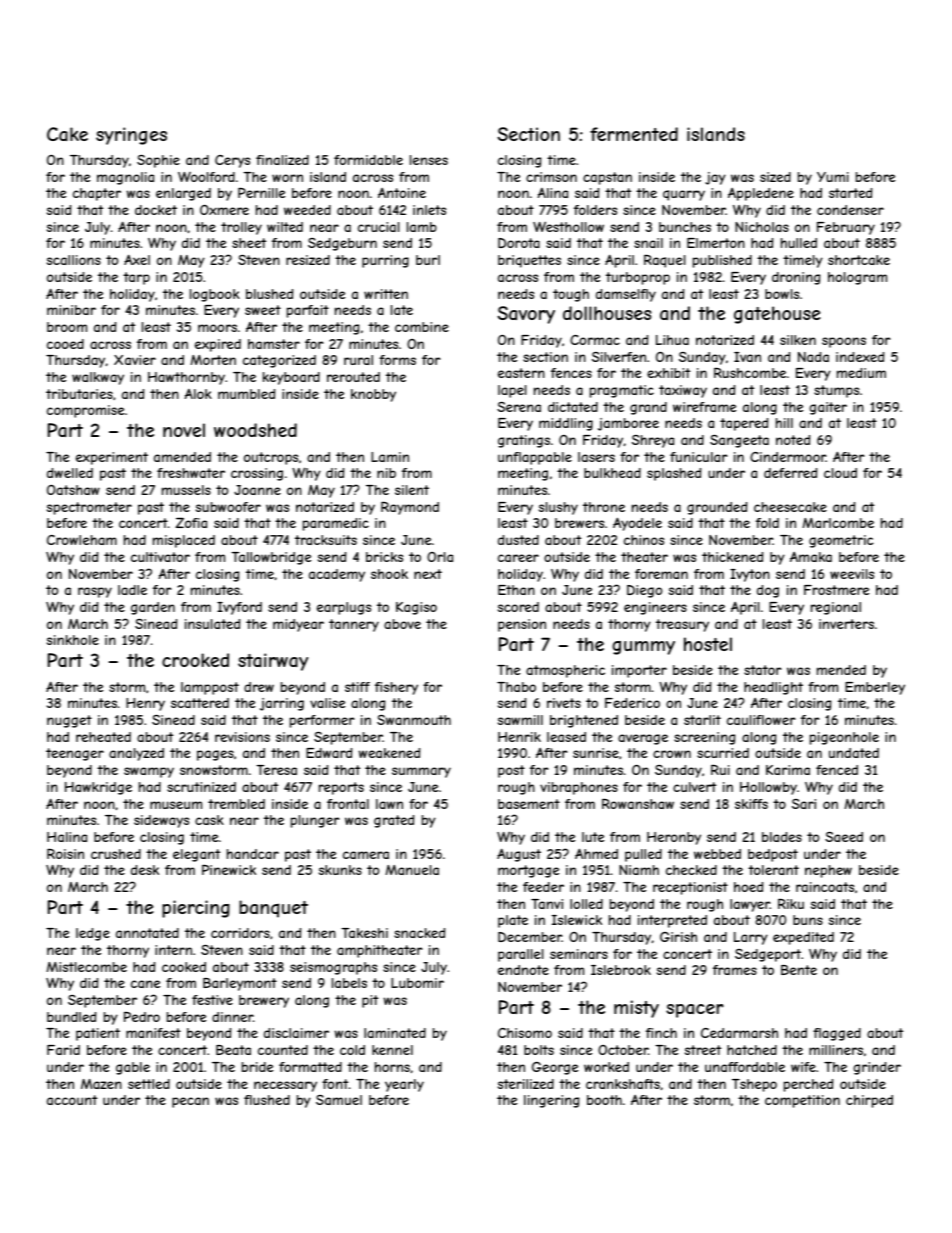 The width and height of the screenshot is (952, 1233). I want to click on kennel, so click(392, 1050).
